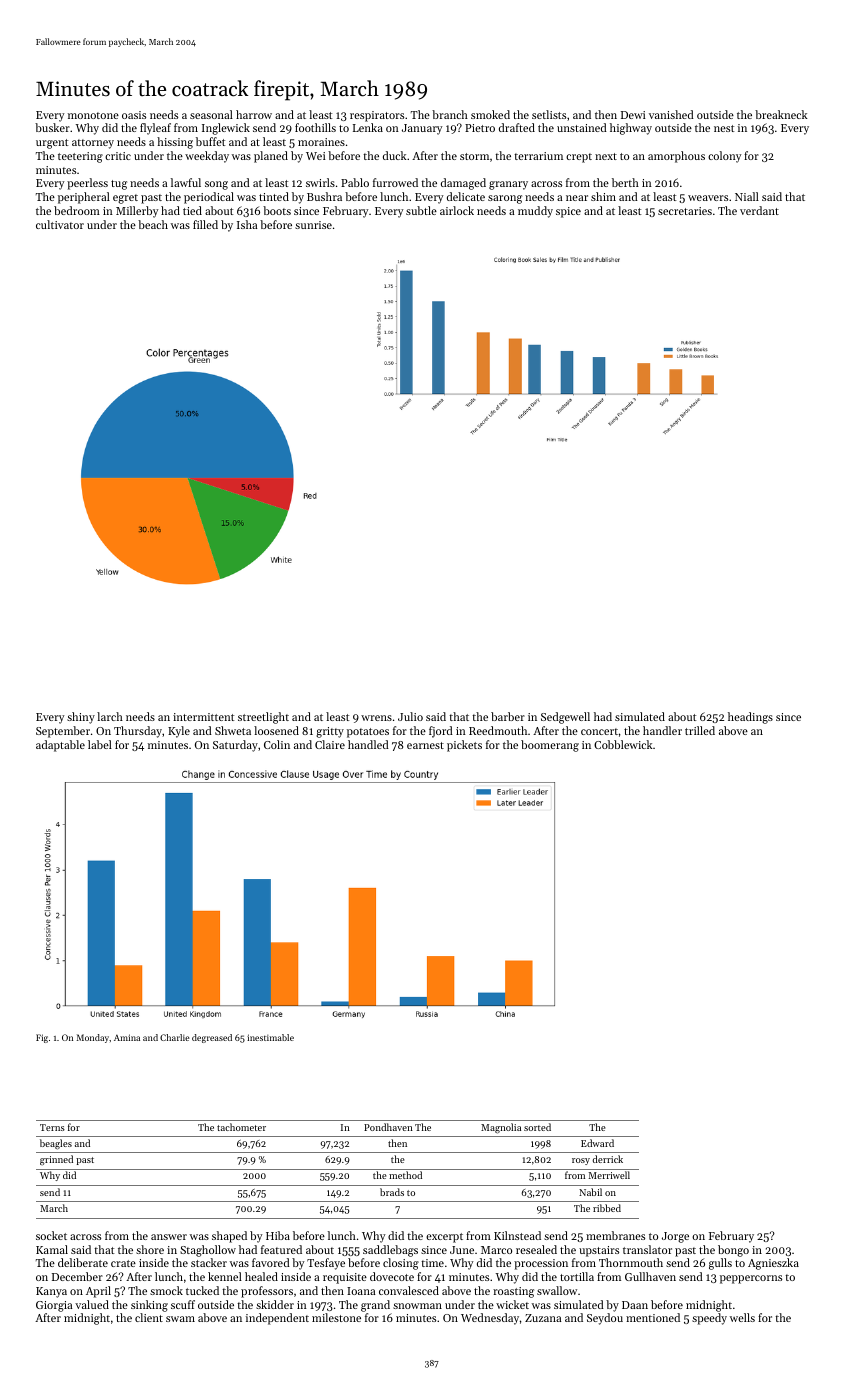 The height and width of the screenshot is (1400, 849). I want to click on Cobblewick, so click(623, 744).
